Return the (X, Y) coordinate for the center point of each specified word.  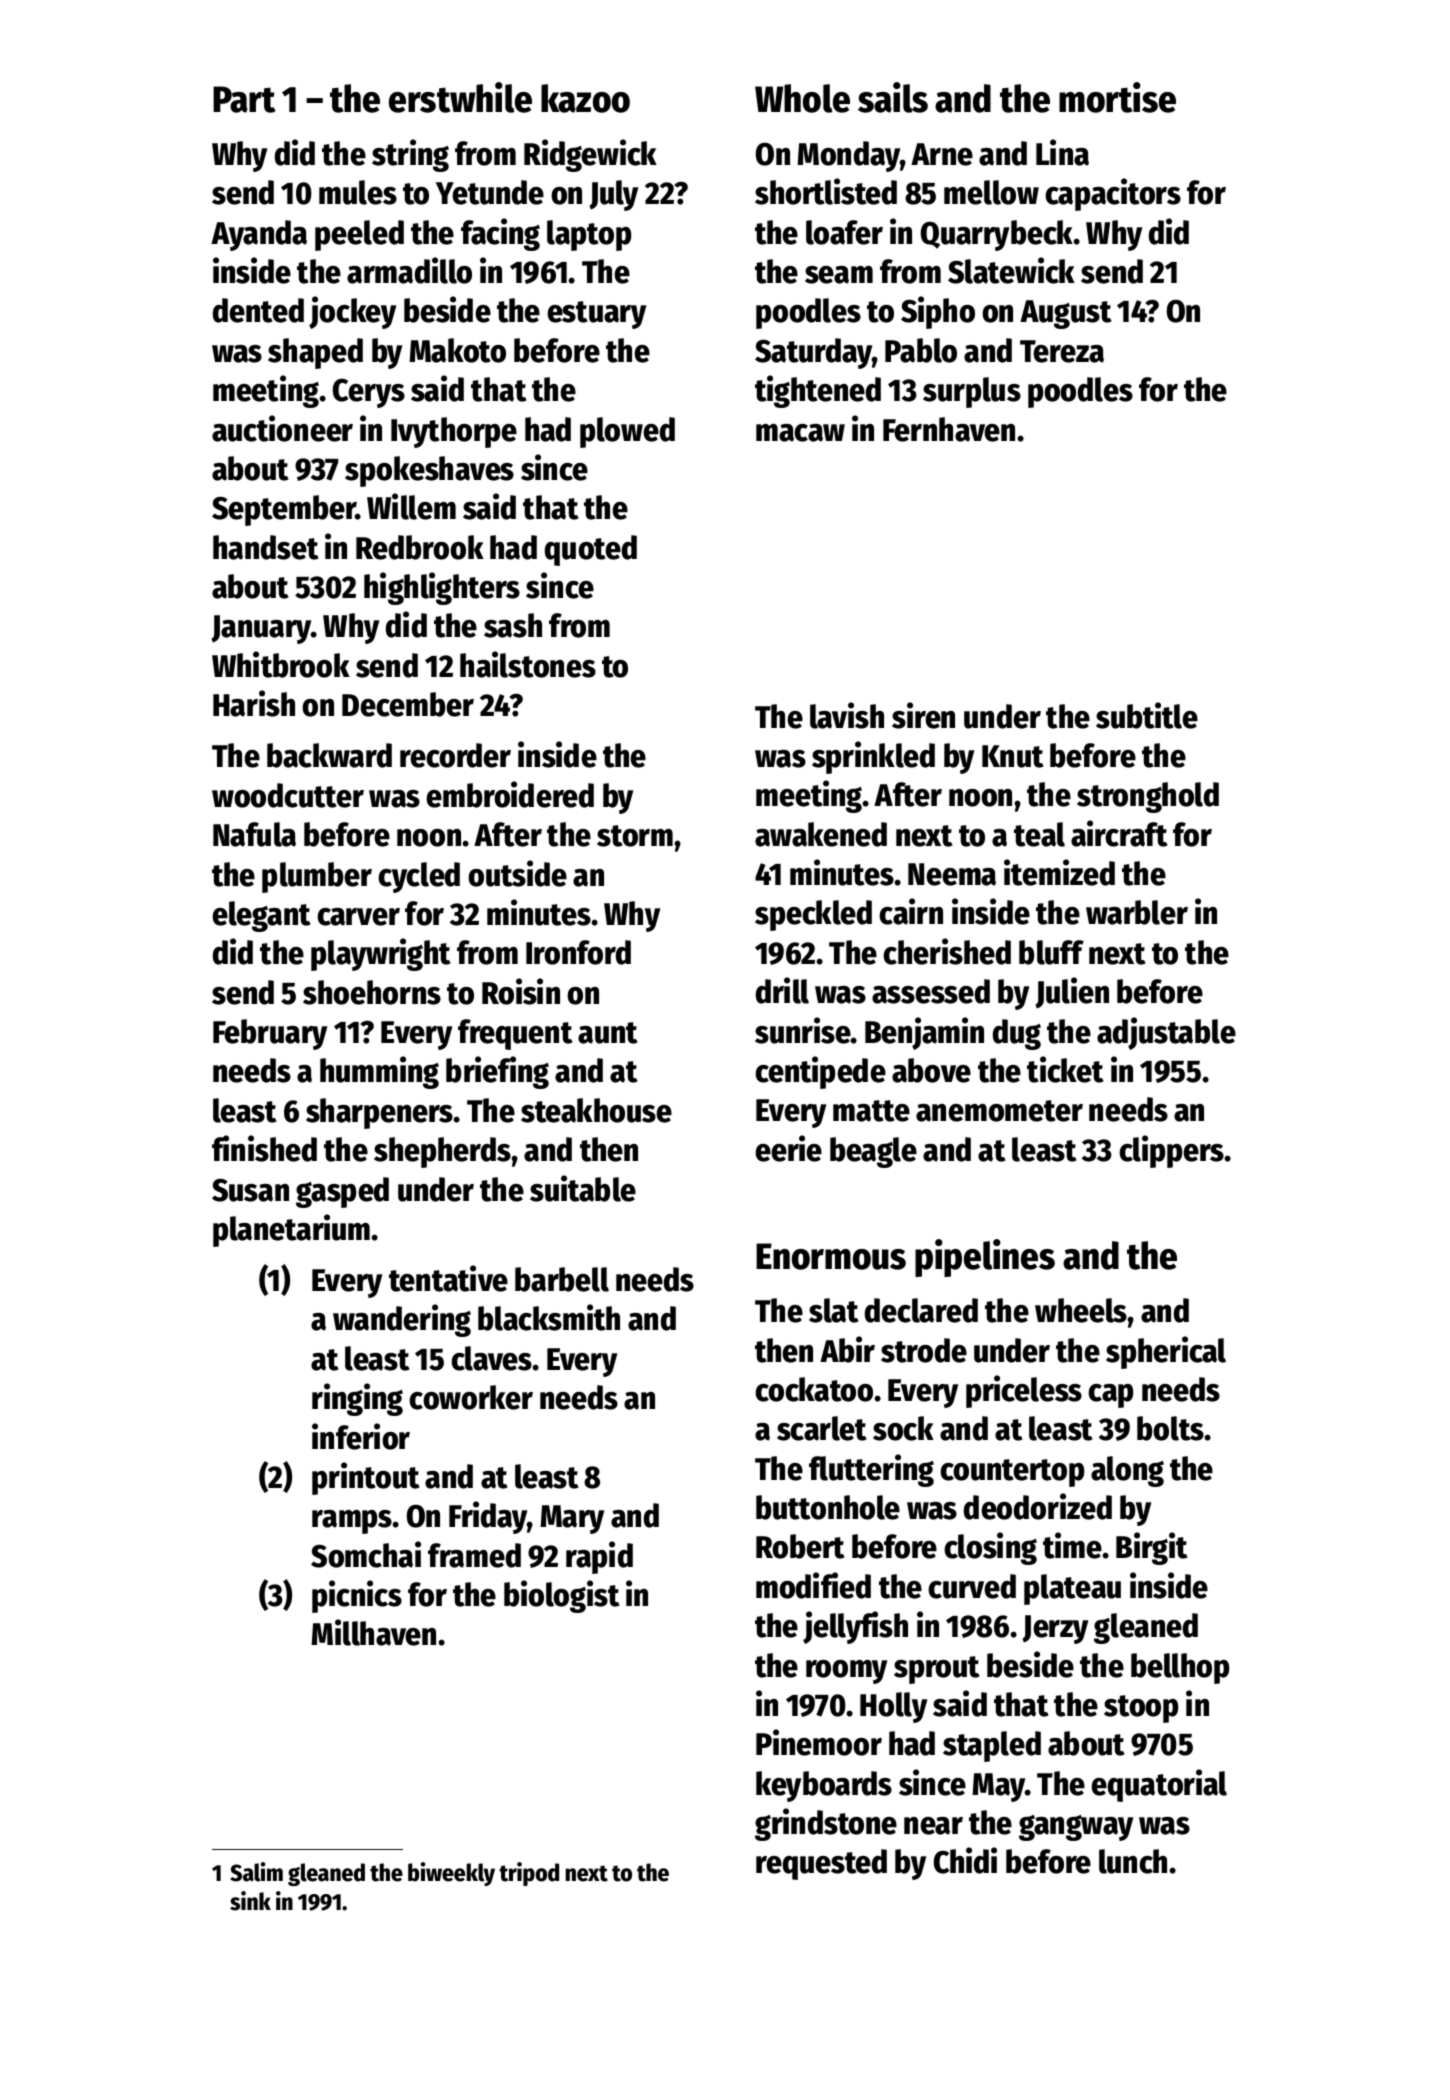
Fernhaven (949, 429)
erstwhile (460, 97)
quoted (591, 550)
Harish (254, 703)
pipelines (985, 1258)
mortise (1117, 97)
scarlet (821, 1428)
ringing (357, 1399)
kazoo (585, 98)
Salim (256, 1872)
